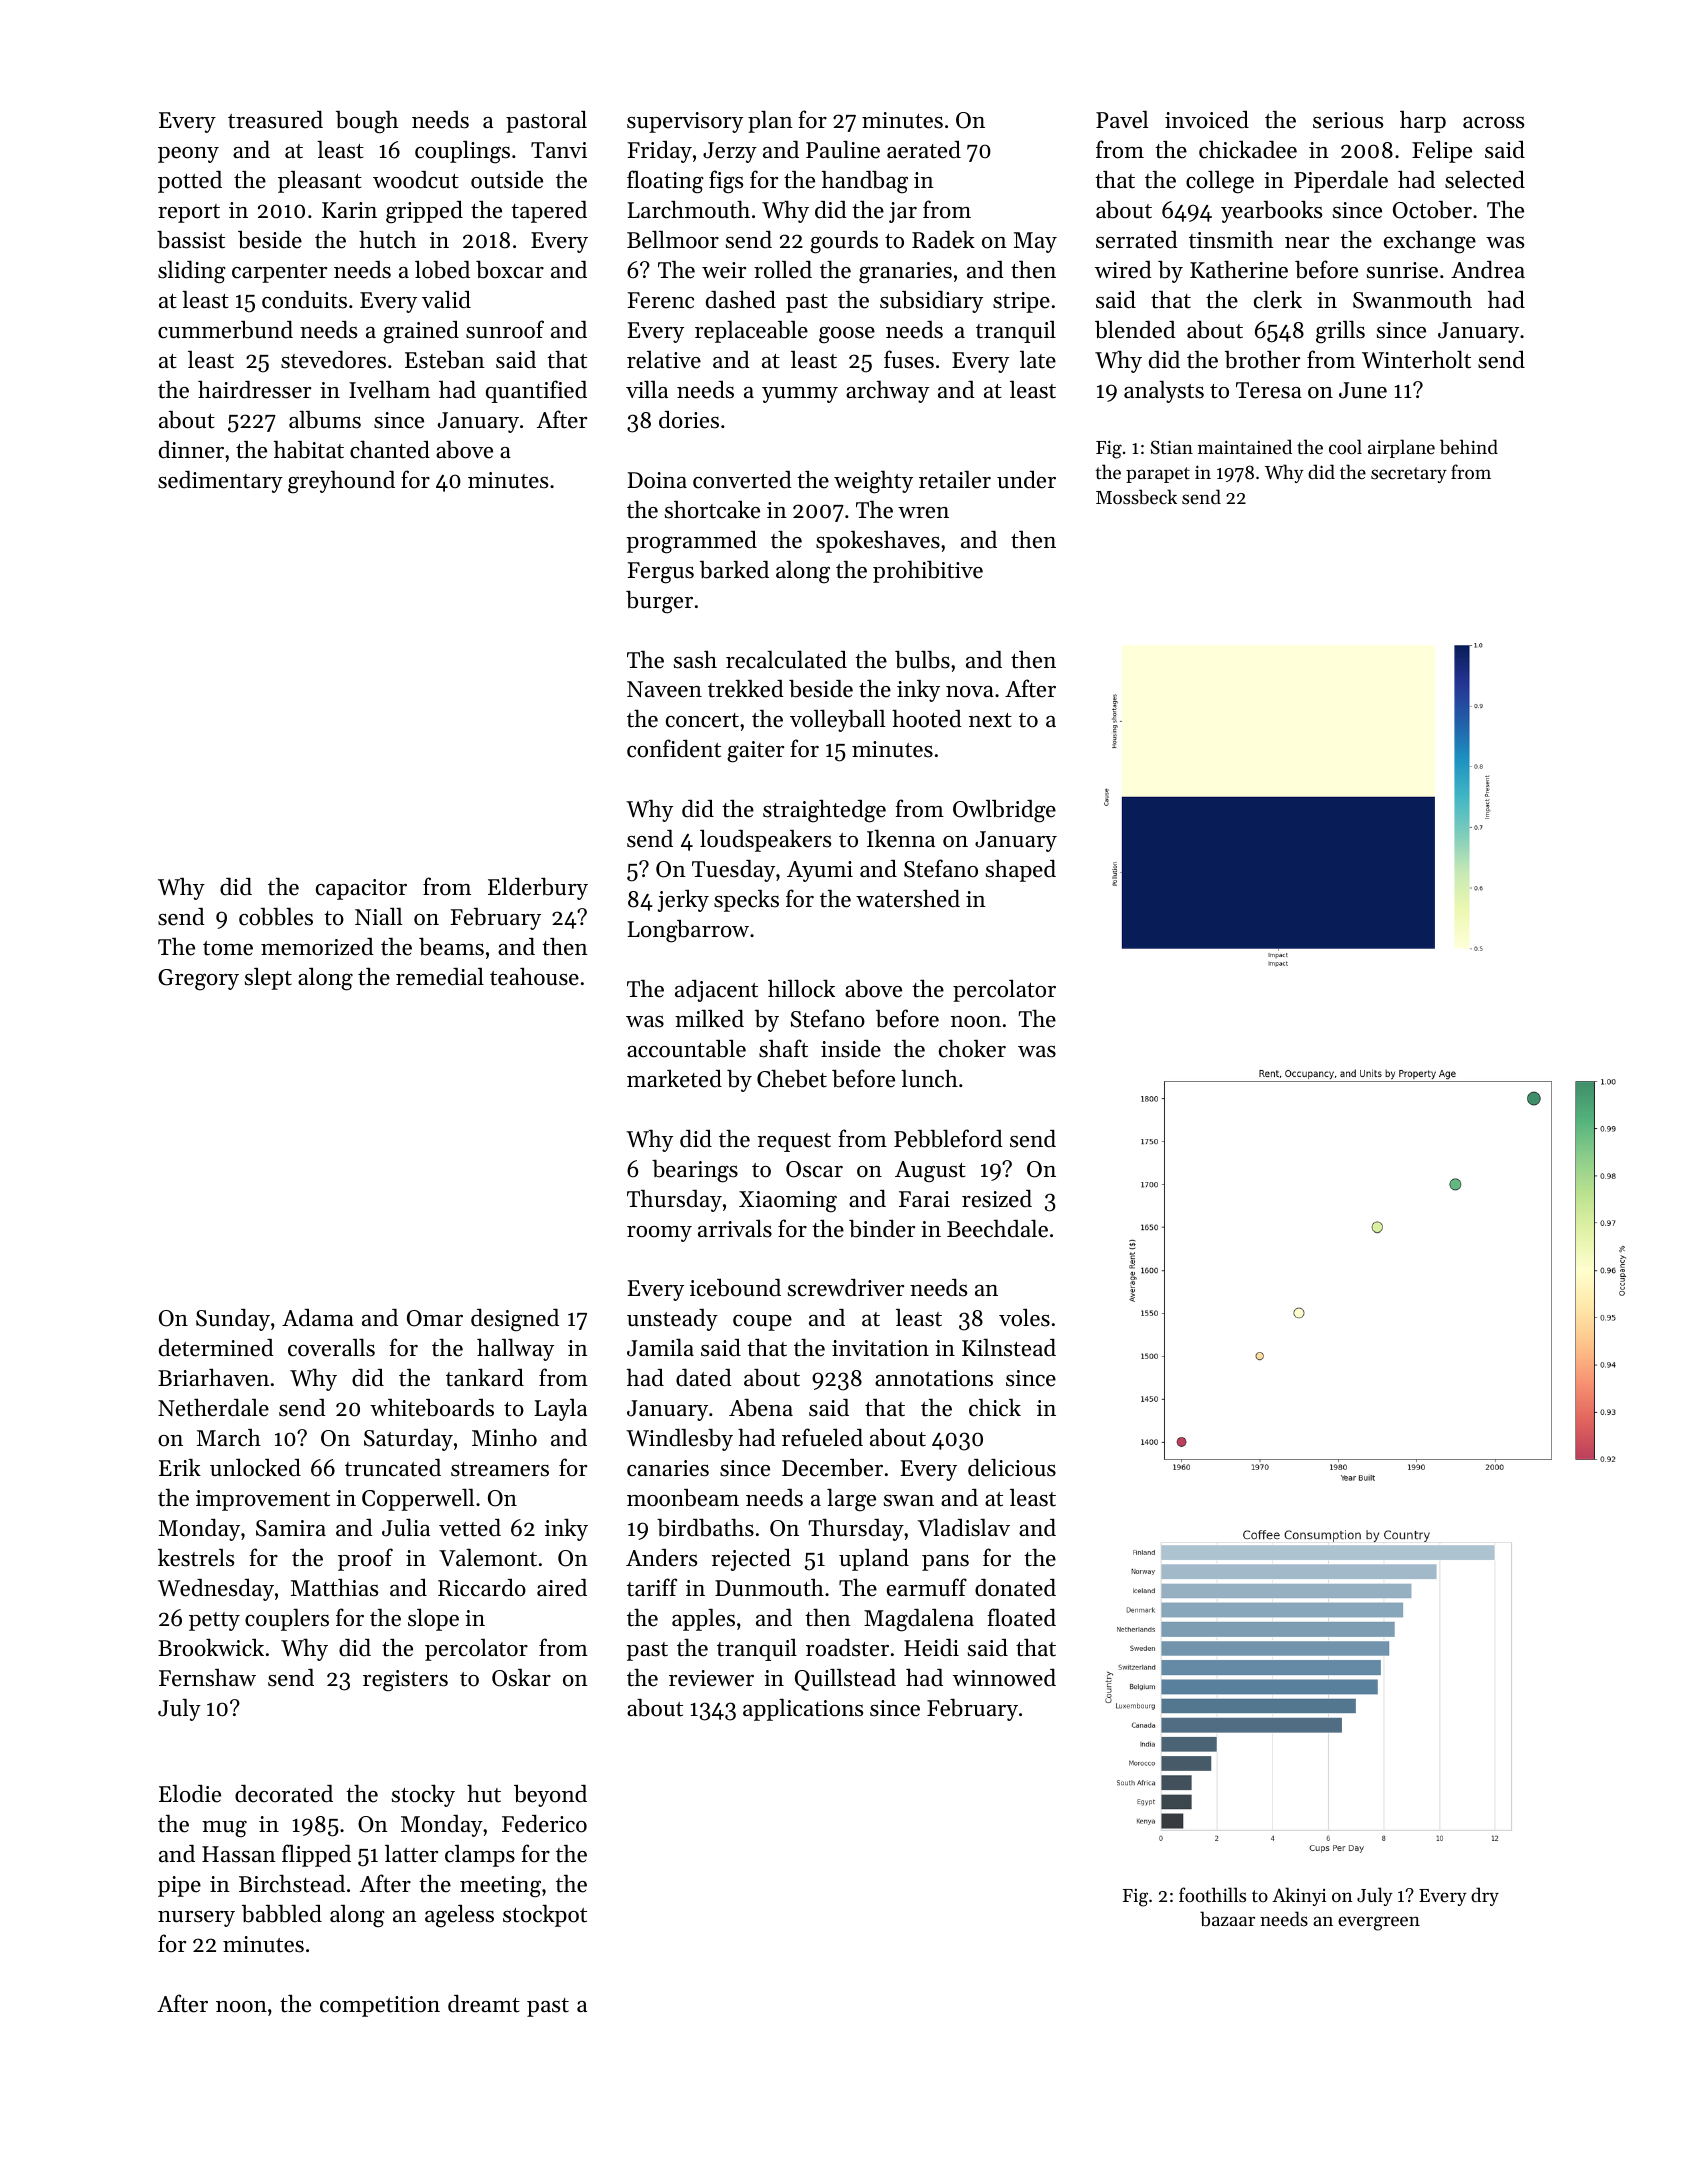 Image resolution: width=1683 pixels, height=2178 pixels. I want to click on teahouse, so click(534, 976).
